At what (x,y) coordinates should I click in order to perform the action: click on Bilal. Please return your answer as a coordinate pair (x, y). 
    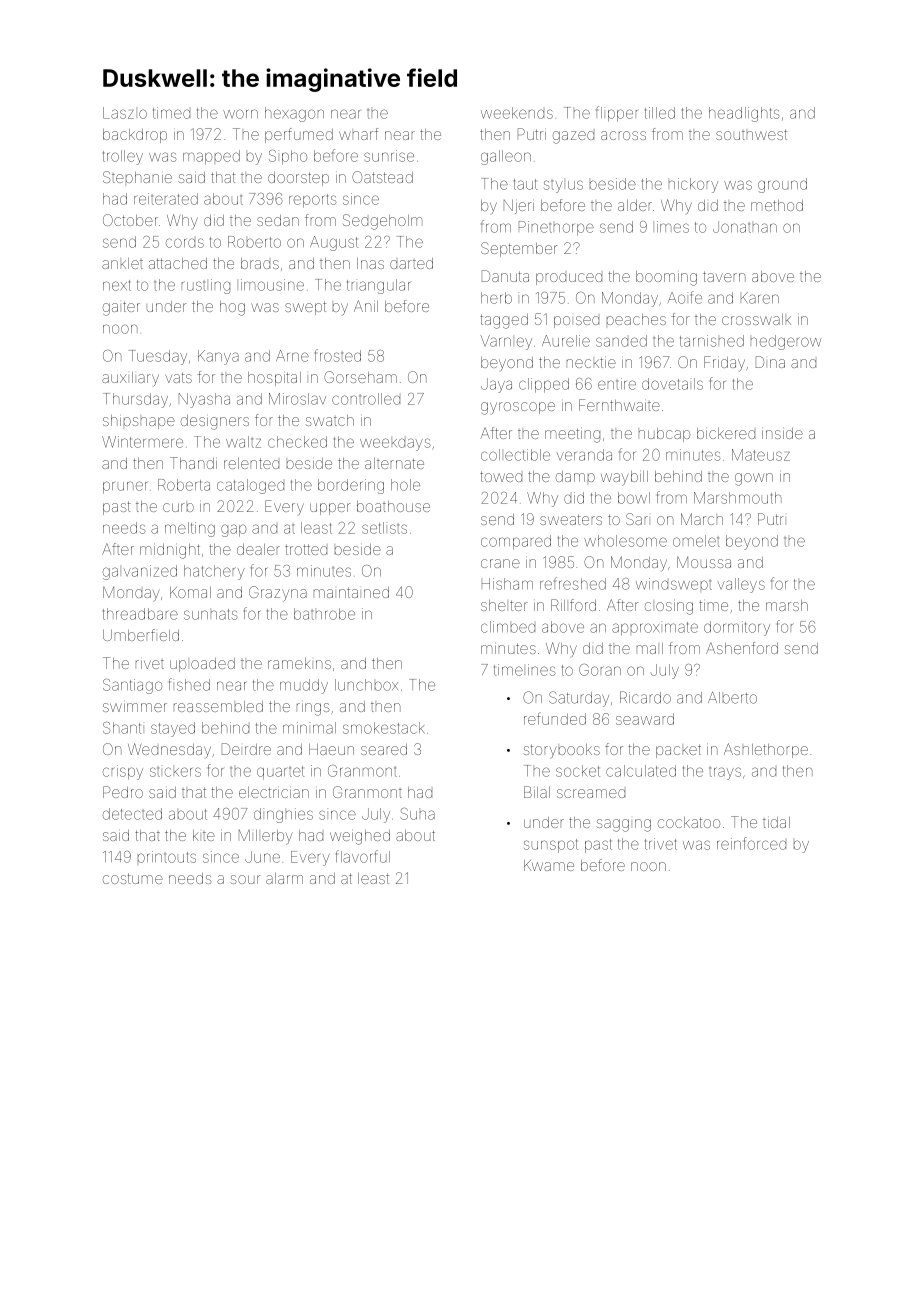
    Looking at the image, I should click on (537, 792).
